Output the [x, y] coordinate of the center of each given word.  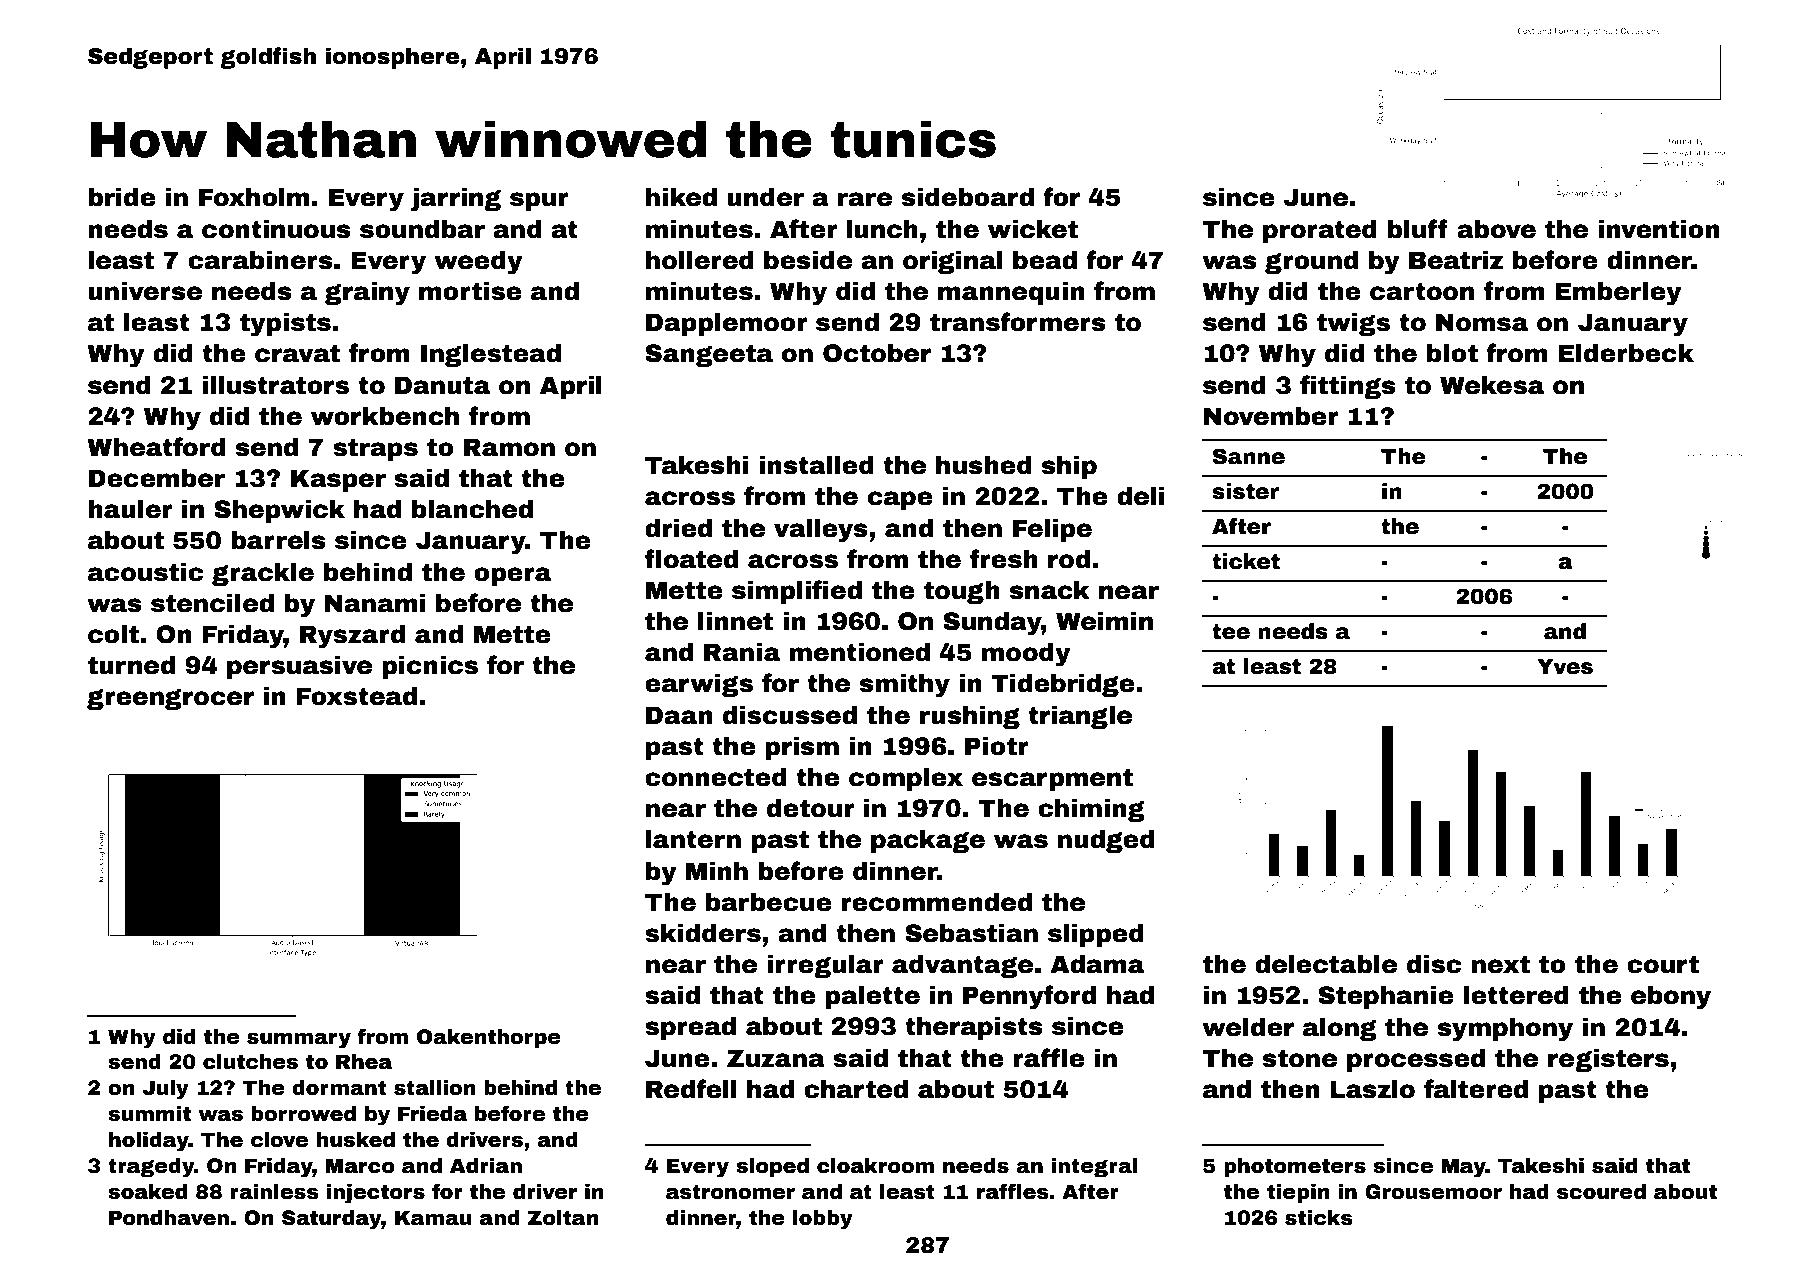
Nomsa [1482, 322]
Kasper [338, 480]
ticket [1246, 561]
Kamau [433, 1218]
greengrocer [170, 699]
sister [1246, 491]
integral [1094, 1167]
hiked [681, 197]
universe [145, 291]
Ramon [509, 447]
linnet [735, 621]
